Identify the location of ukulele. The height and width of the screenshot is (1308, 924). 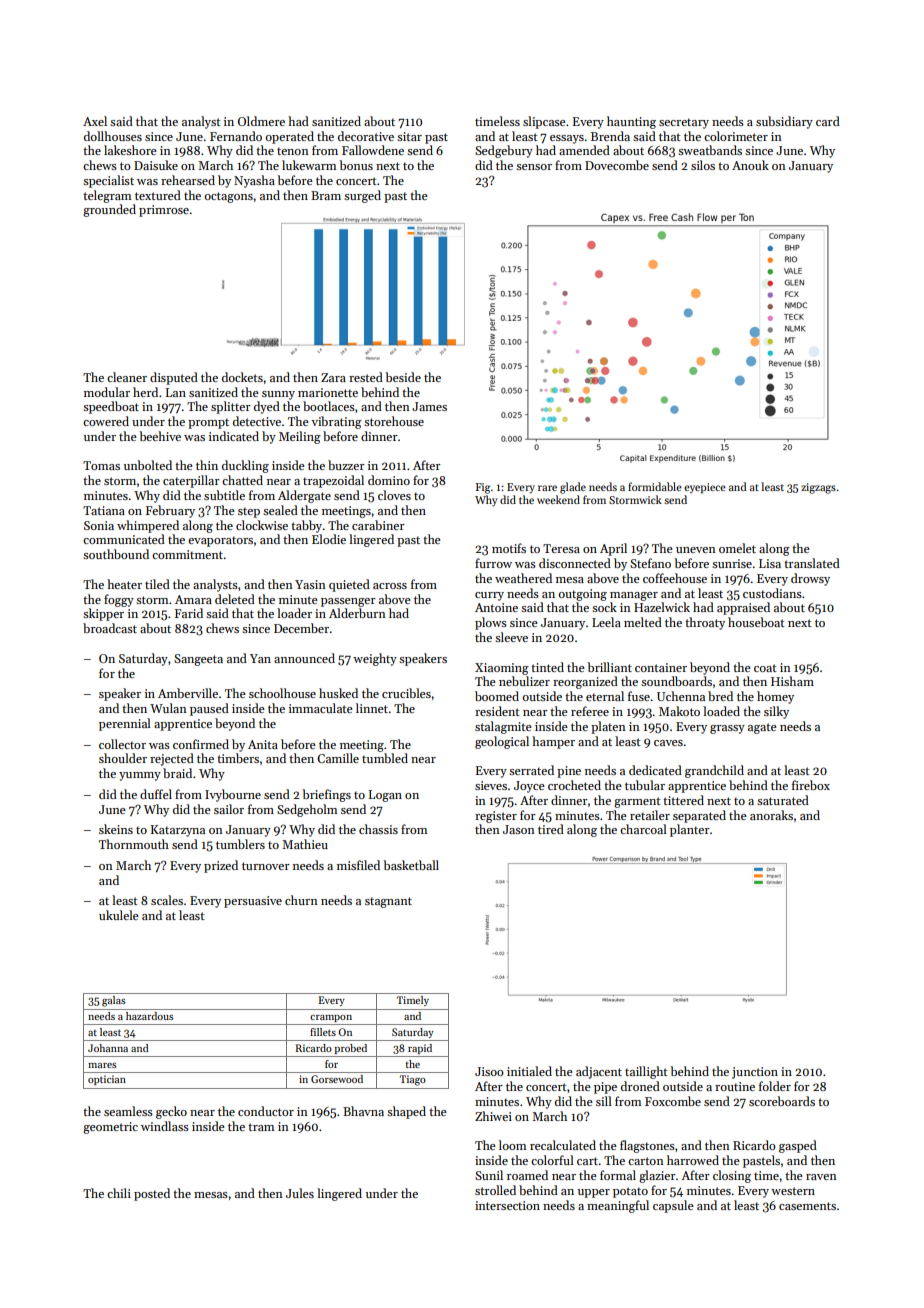
(119, 915).
